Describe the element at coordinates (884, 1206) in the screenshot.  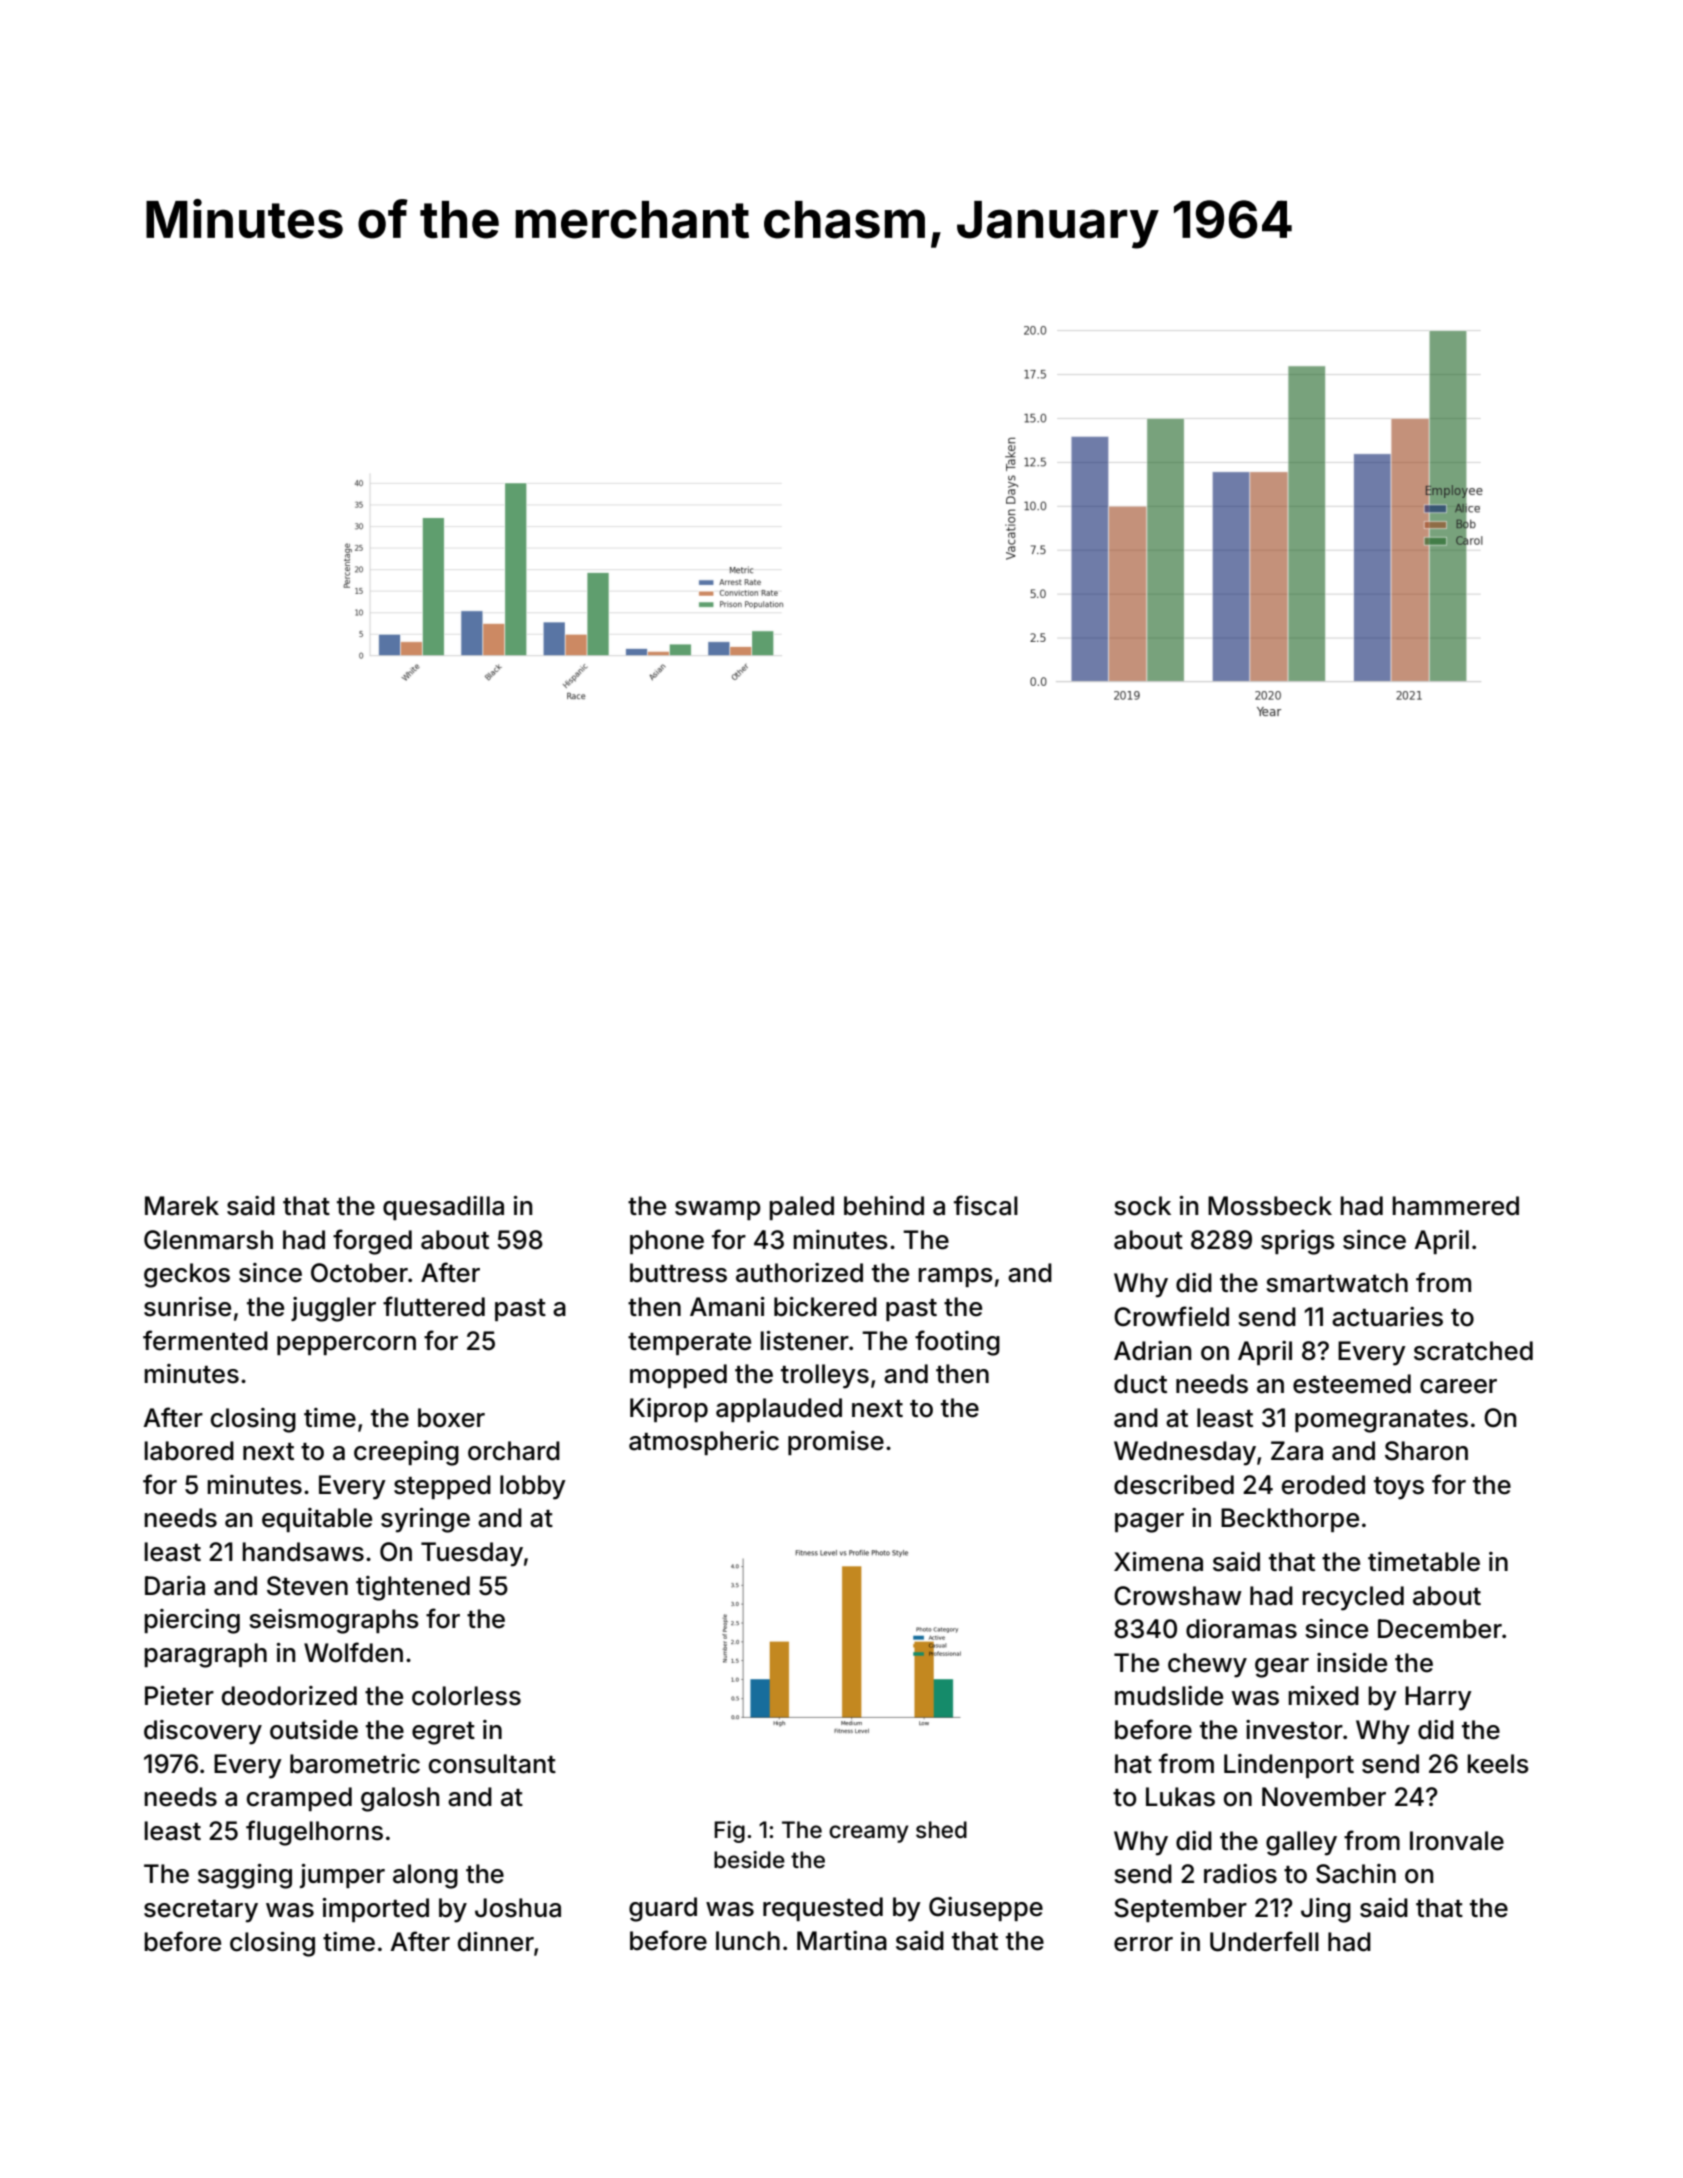
I see `behind` at that location.
